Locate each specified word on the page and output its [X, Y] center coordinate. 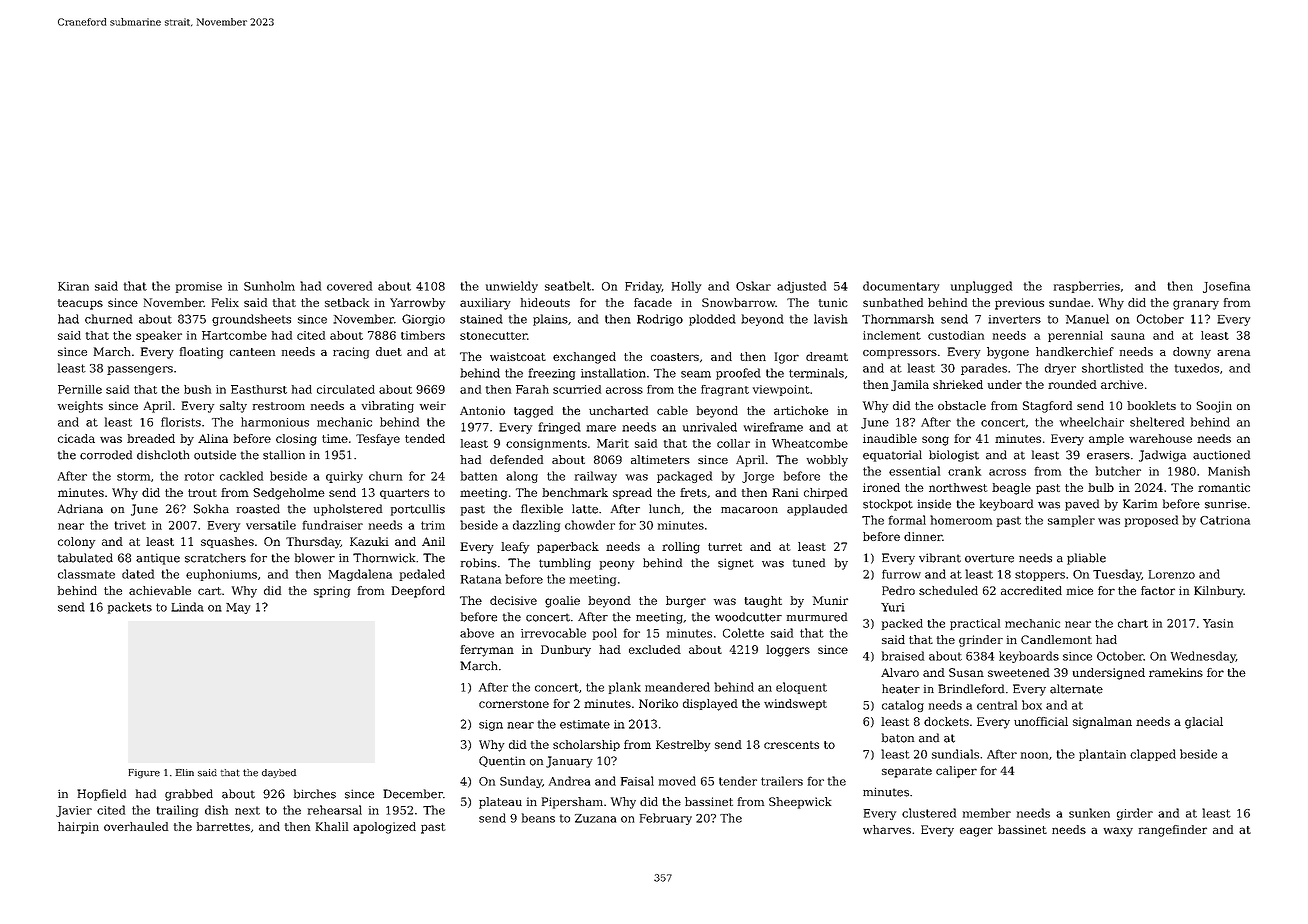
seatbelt [568, 286]
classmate [86, 574]
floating [201, 353]
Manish [1229, 471]
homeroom [961, 520]
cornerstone [514, 704]
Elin [185, 772]
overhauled [136, 826]
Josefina [1226, 287]
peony [617, 565]
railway [596, 477]
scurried [577, 389]
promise [199, 287]
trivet [130, 525]
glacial [1204, 723]
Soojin [1214, 407]
